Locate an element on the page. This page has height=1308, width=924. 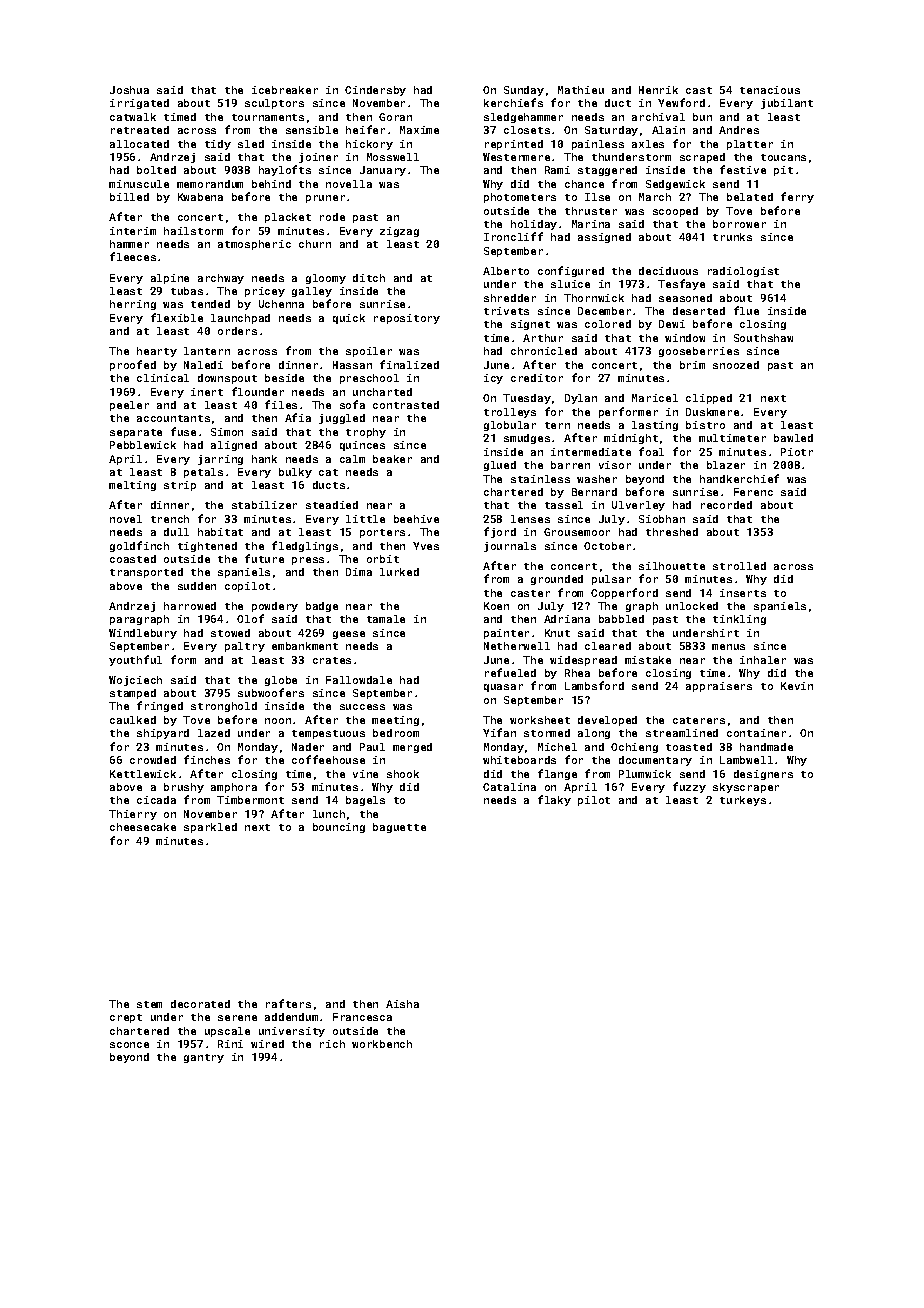
journals is located at coordinates (510, 547).
